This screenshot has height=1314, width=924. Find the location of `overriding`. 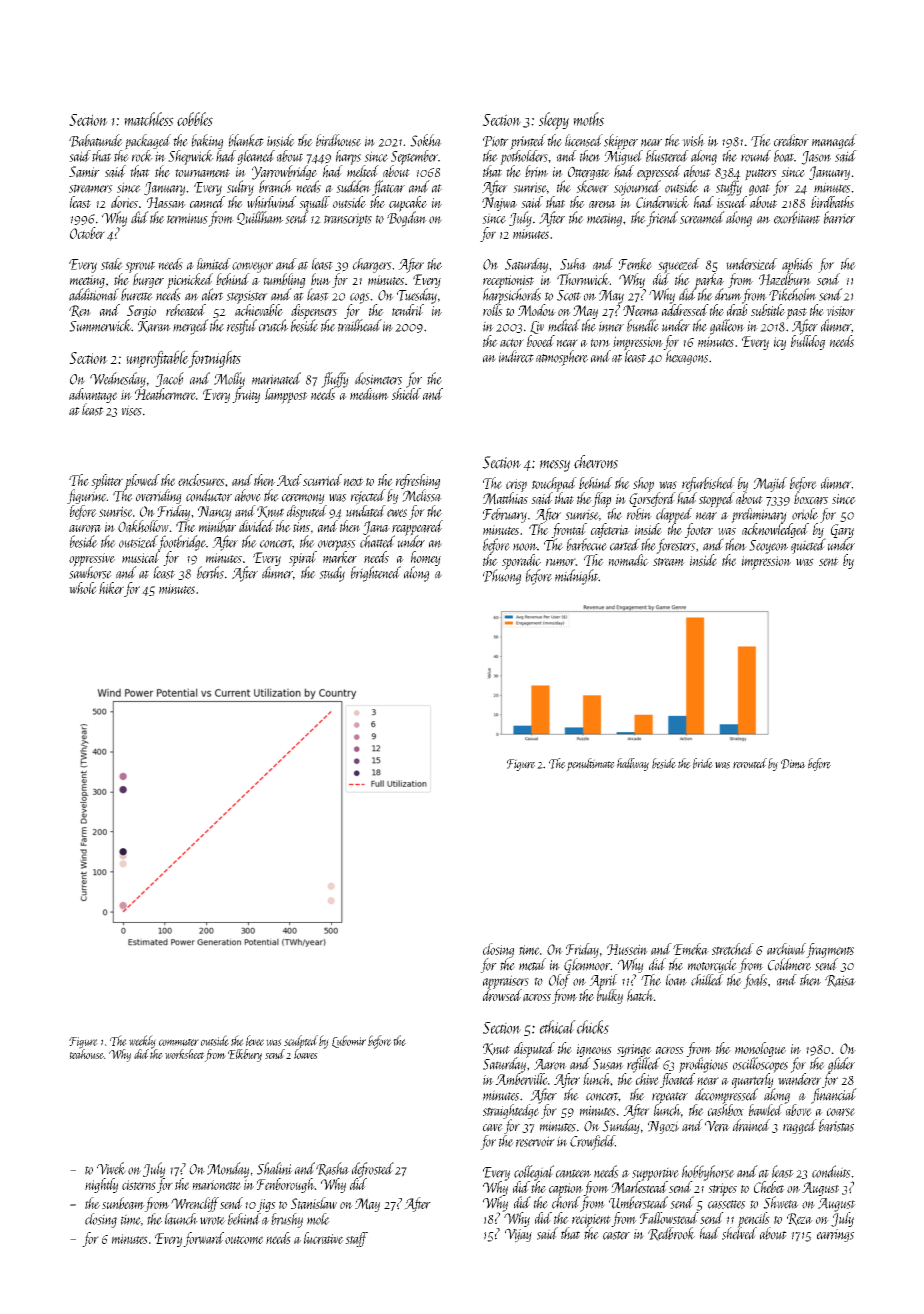

overriding is located at coordinates (159, 496).
